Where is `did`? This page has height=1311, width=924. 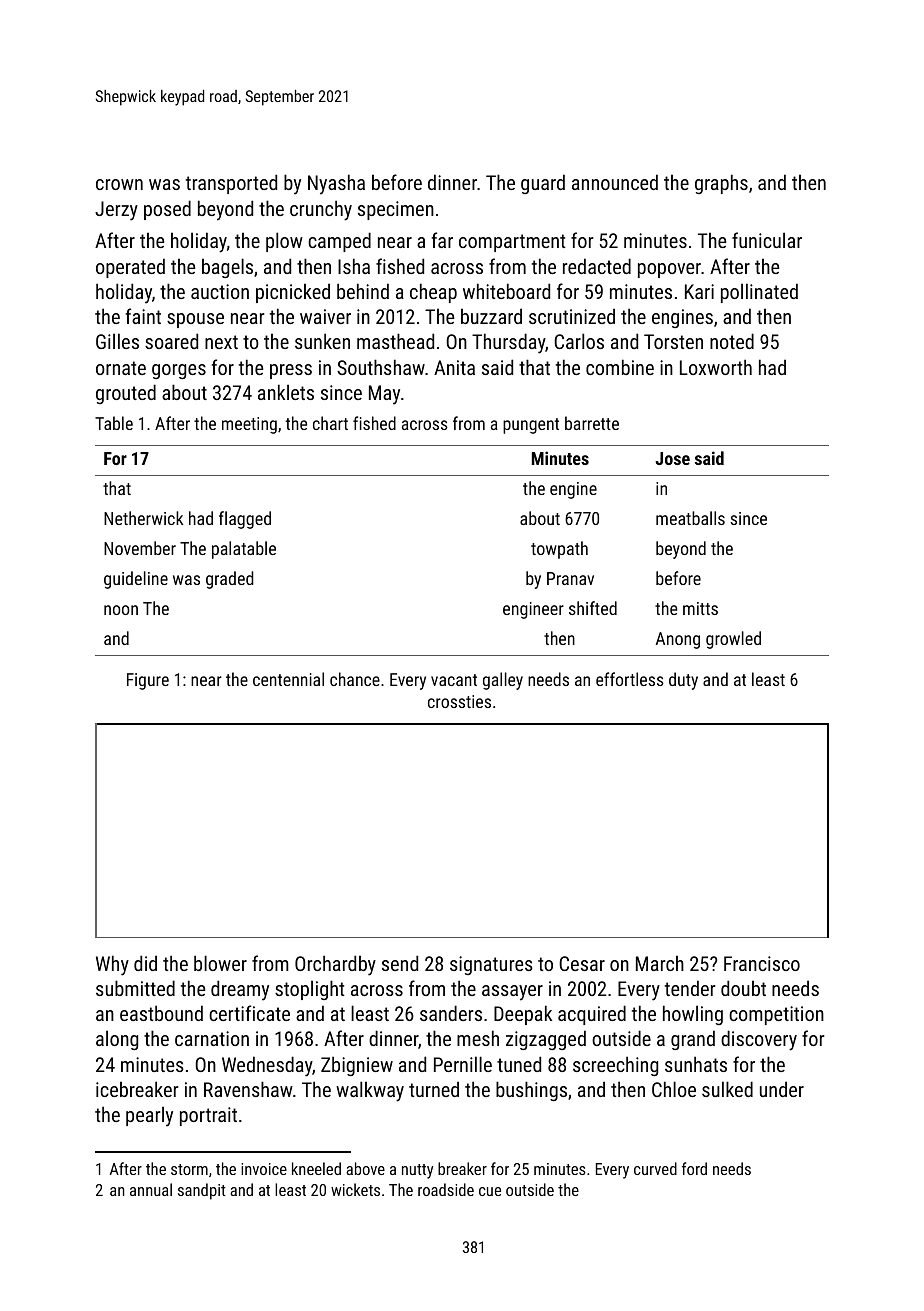
did is located at coordinates (145, 963).
